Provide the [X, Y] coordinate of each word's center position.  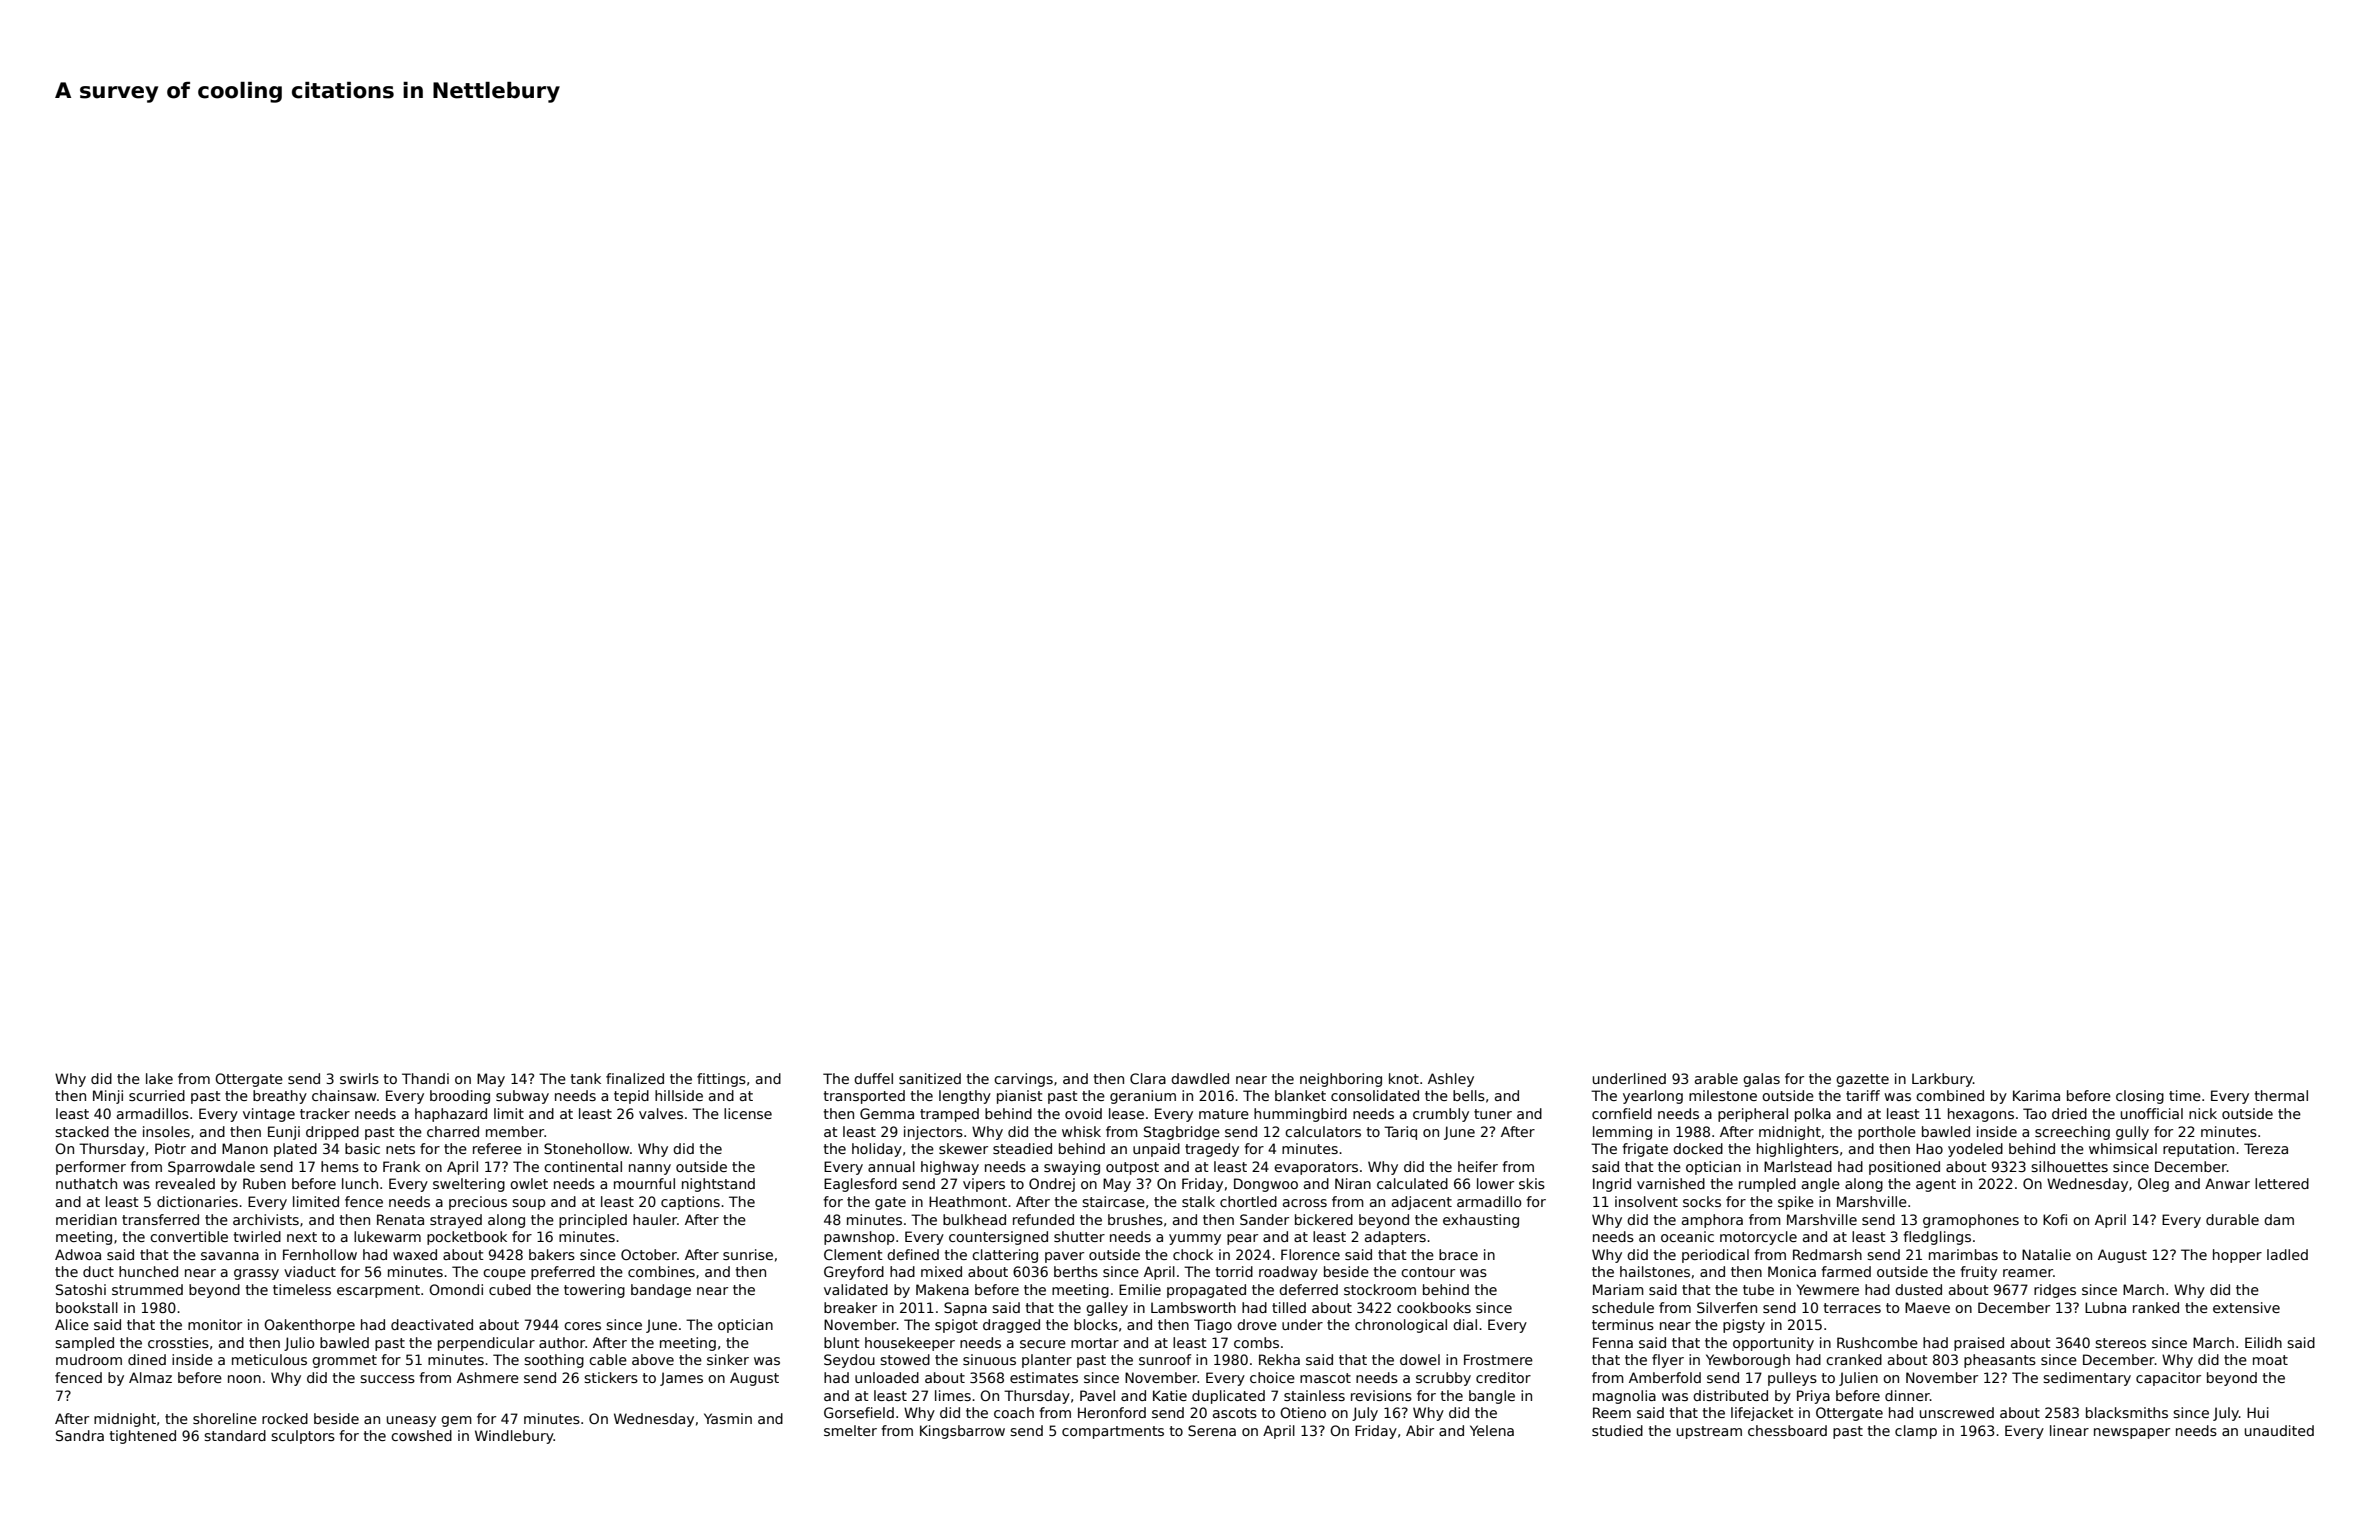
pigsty [1744, 1326]
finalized [635, 1078]
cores [582, 1326]
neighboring [1341, 1080]
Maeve [1927, 1307]
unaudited [2279, 1430]
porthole [1887, 1133]
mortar [1095, 1343]
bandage [661, 1291]
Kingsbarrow [962, 1432]
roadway [1288, 1273]
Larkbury [1942, 1080]
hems [340, 1166]
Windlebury [514, 1437]
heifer [1478, 1166]
